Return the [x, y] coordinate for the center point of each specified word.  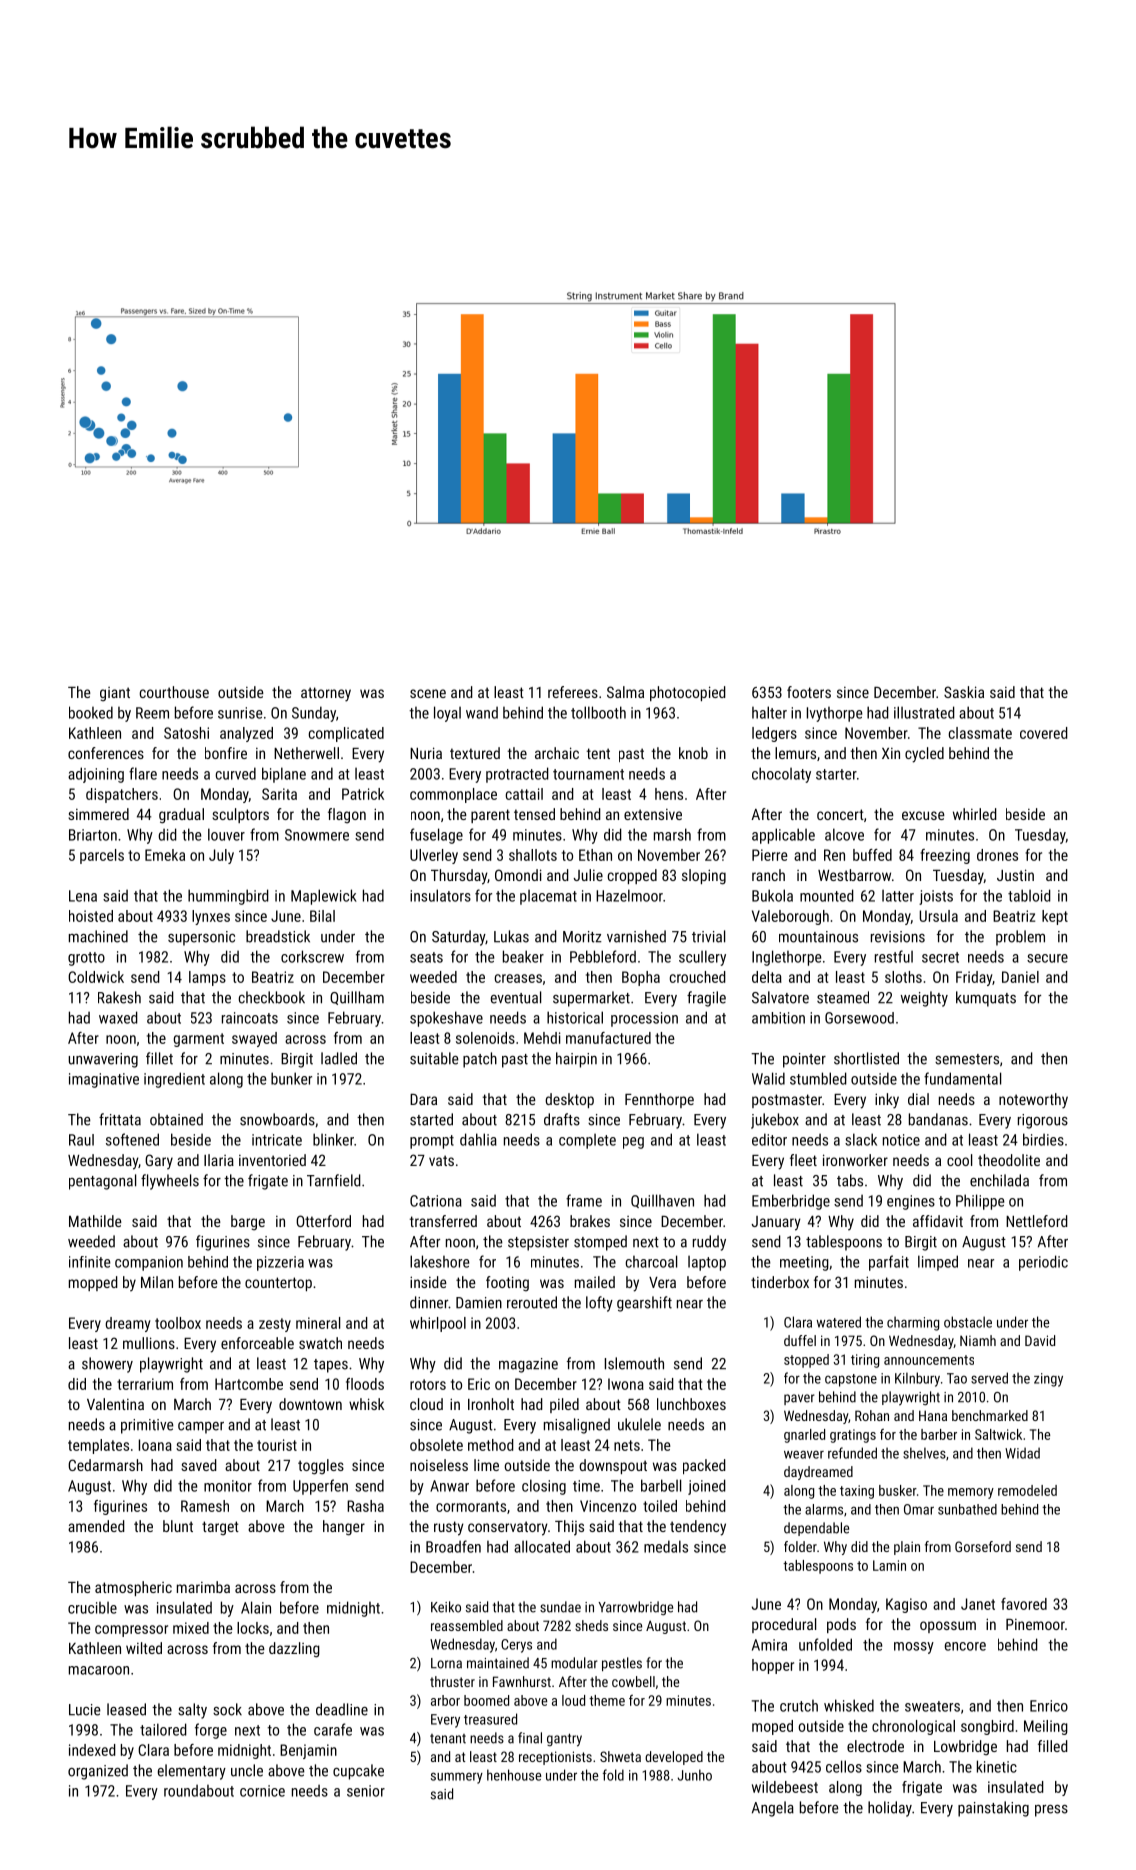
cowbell [633, 1681]
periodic [1043, 1263]
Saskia [964, 692]
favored [1024, 1604]
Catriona [436, 1201]
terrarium [145, 1384]
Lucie [85, 1710]
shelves [924, 1453]
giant [115, 694]
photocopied [688, 693]
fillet [159, 1058]
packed [704, 1466]
